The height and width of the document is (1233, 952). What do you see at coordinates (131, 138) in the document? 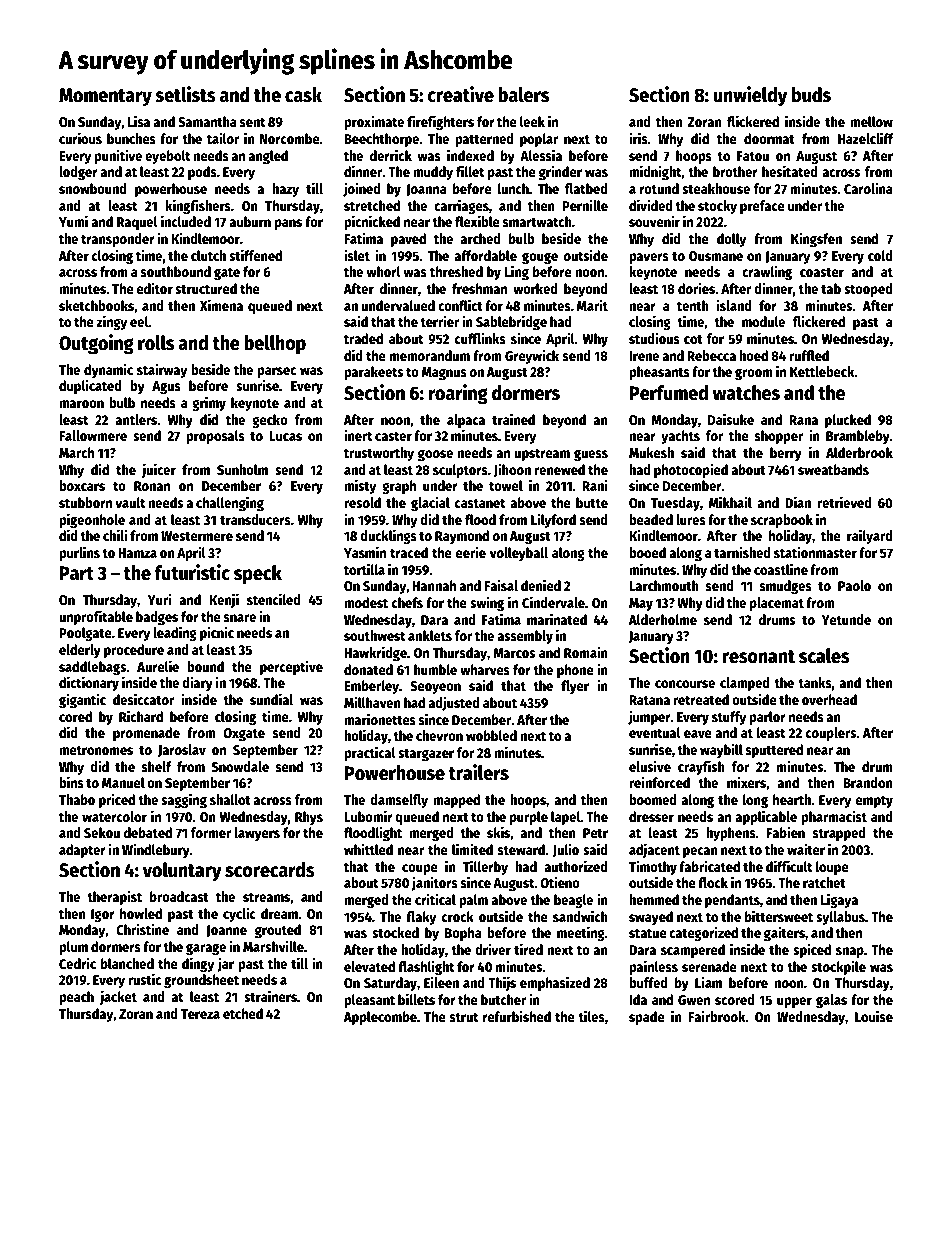
I see `bunches` at bounding box center [131, 138].
